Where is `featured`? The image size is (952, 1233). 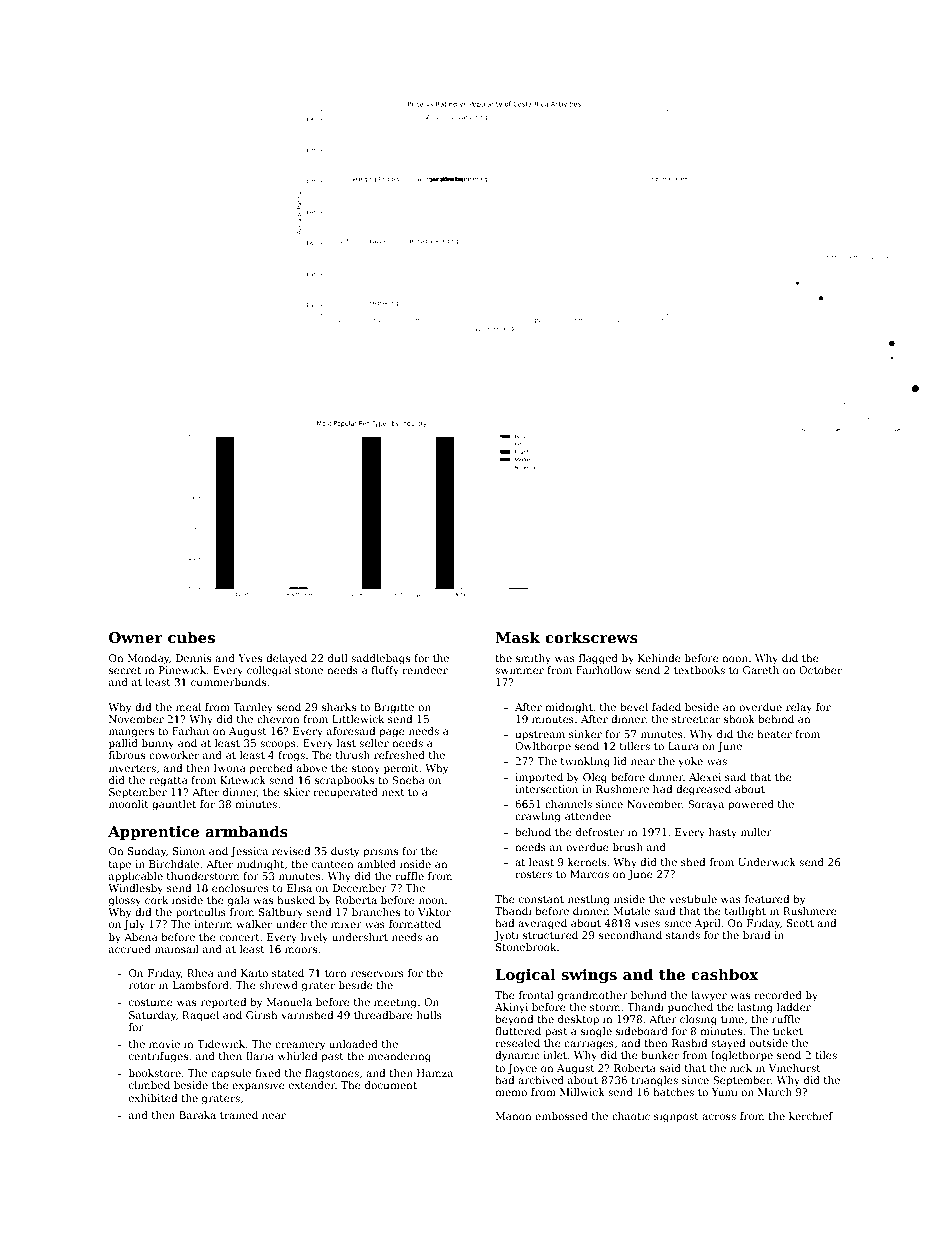 featured is located at coordinates (767, 899).
